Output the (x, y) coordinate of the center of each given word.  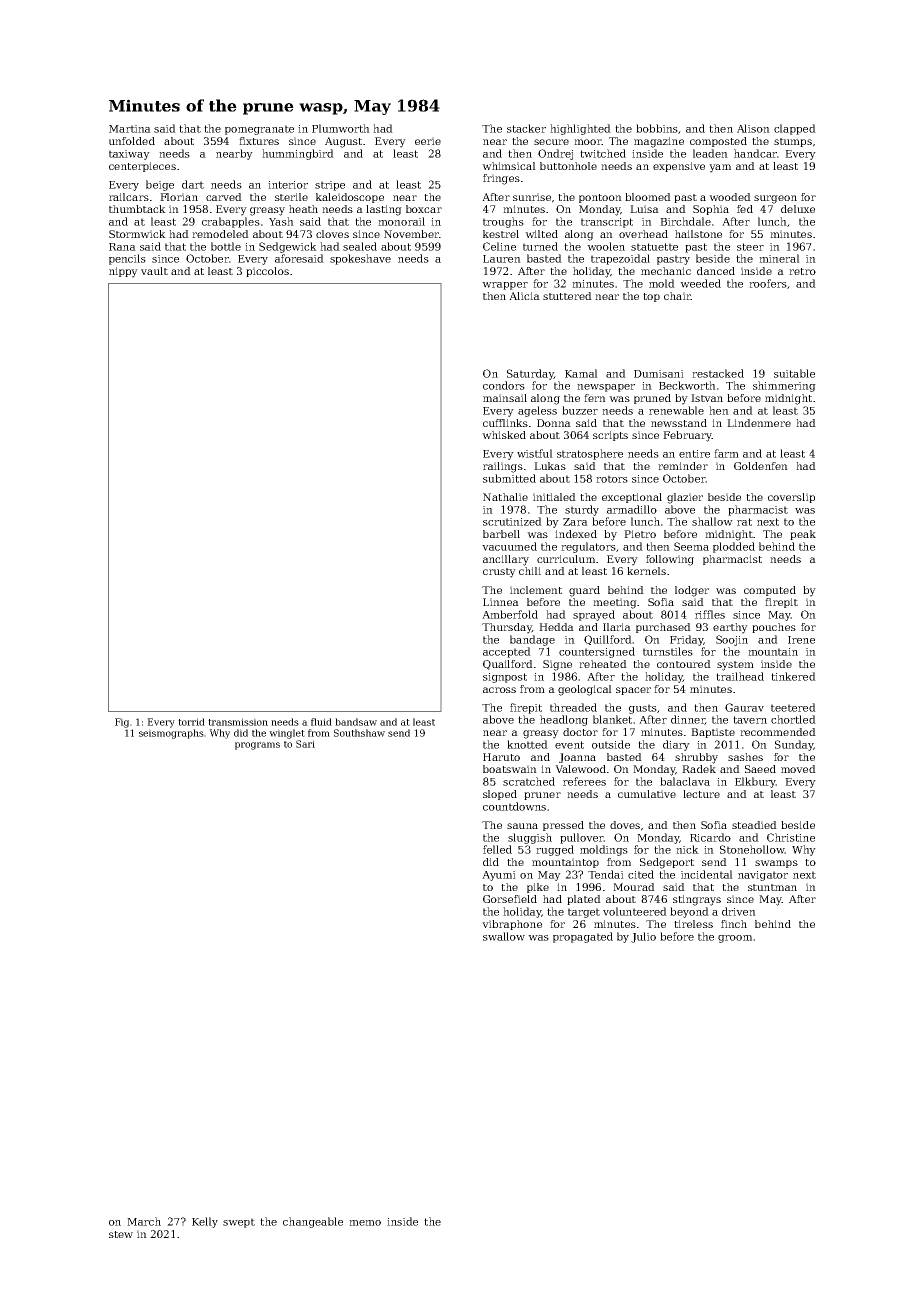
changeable (313, 1222)
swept (239, 1223)
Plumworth (341, 128)
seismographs (171, 734)
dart (193, 184)
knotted (527, 744)
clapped (795, 129)
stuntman (772, 887)
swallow (504, 936)
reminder (683, 466)
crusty (499, 573)
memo (365, 1223)
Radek (699, 769)
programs (257, 746)
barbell (501, 534)
